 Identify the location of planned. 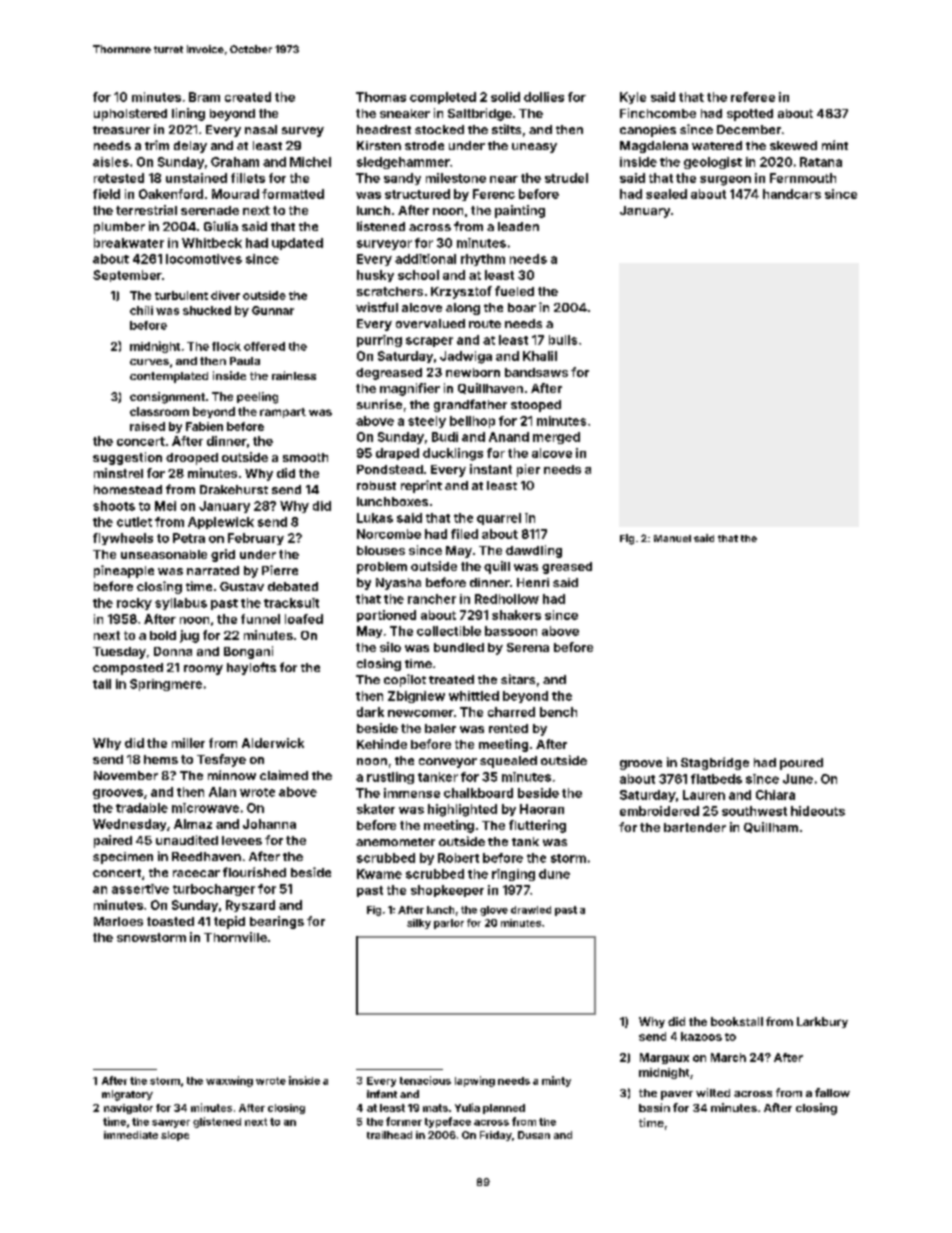
(504, 1109).
